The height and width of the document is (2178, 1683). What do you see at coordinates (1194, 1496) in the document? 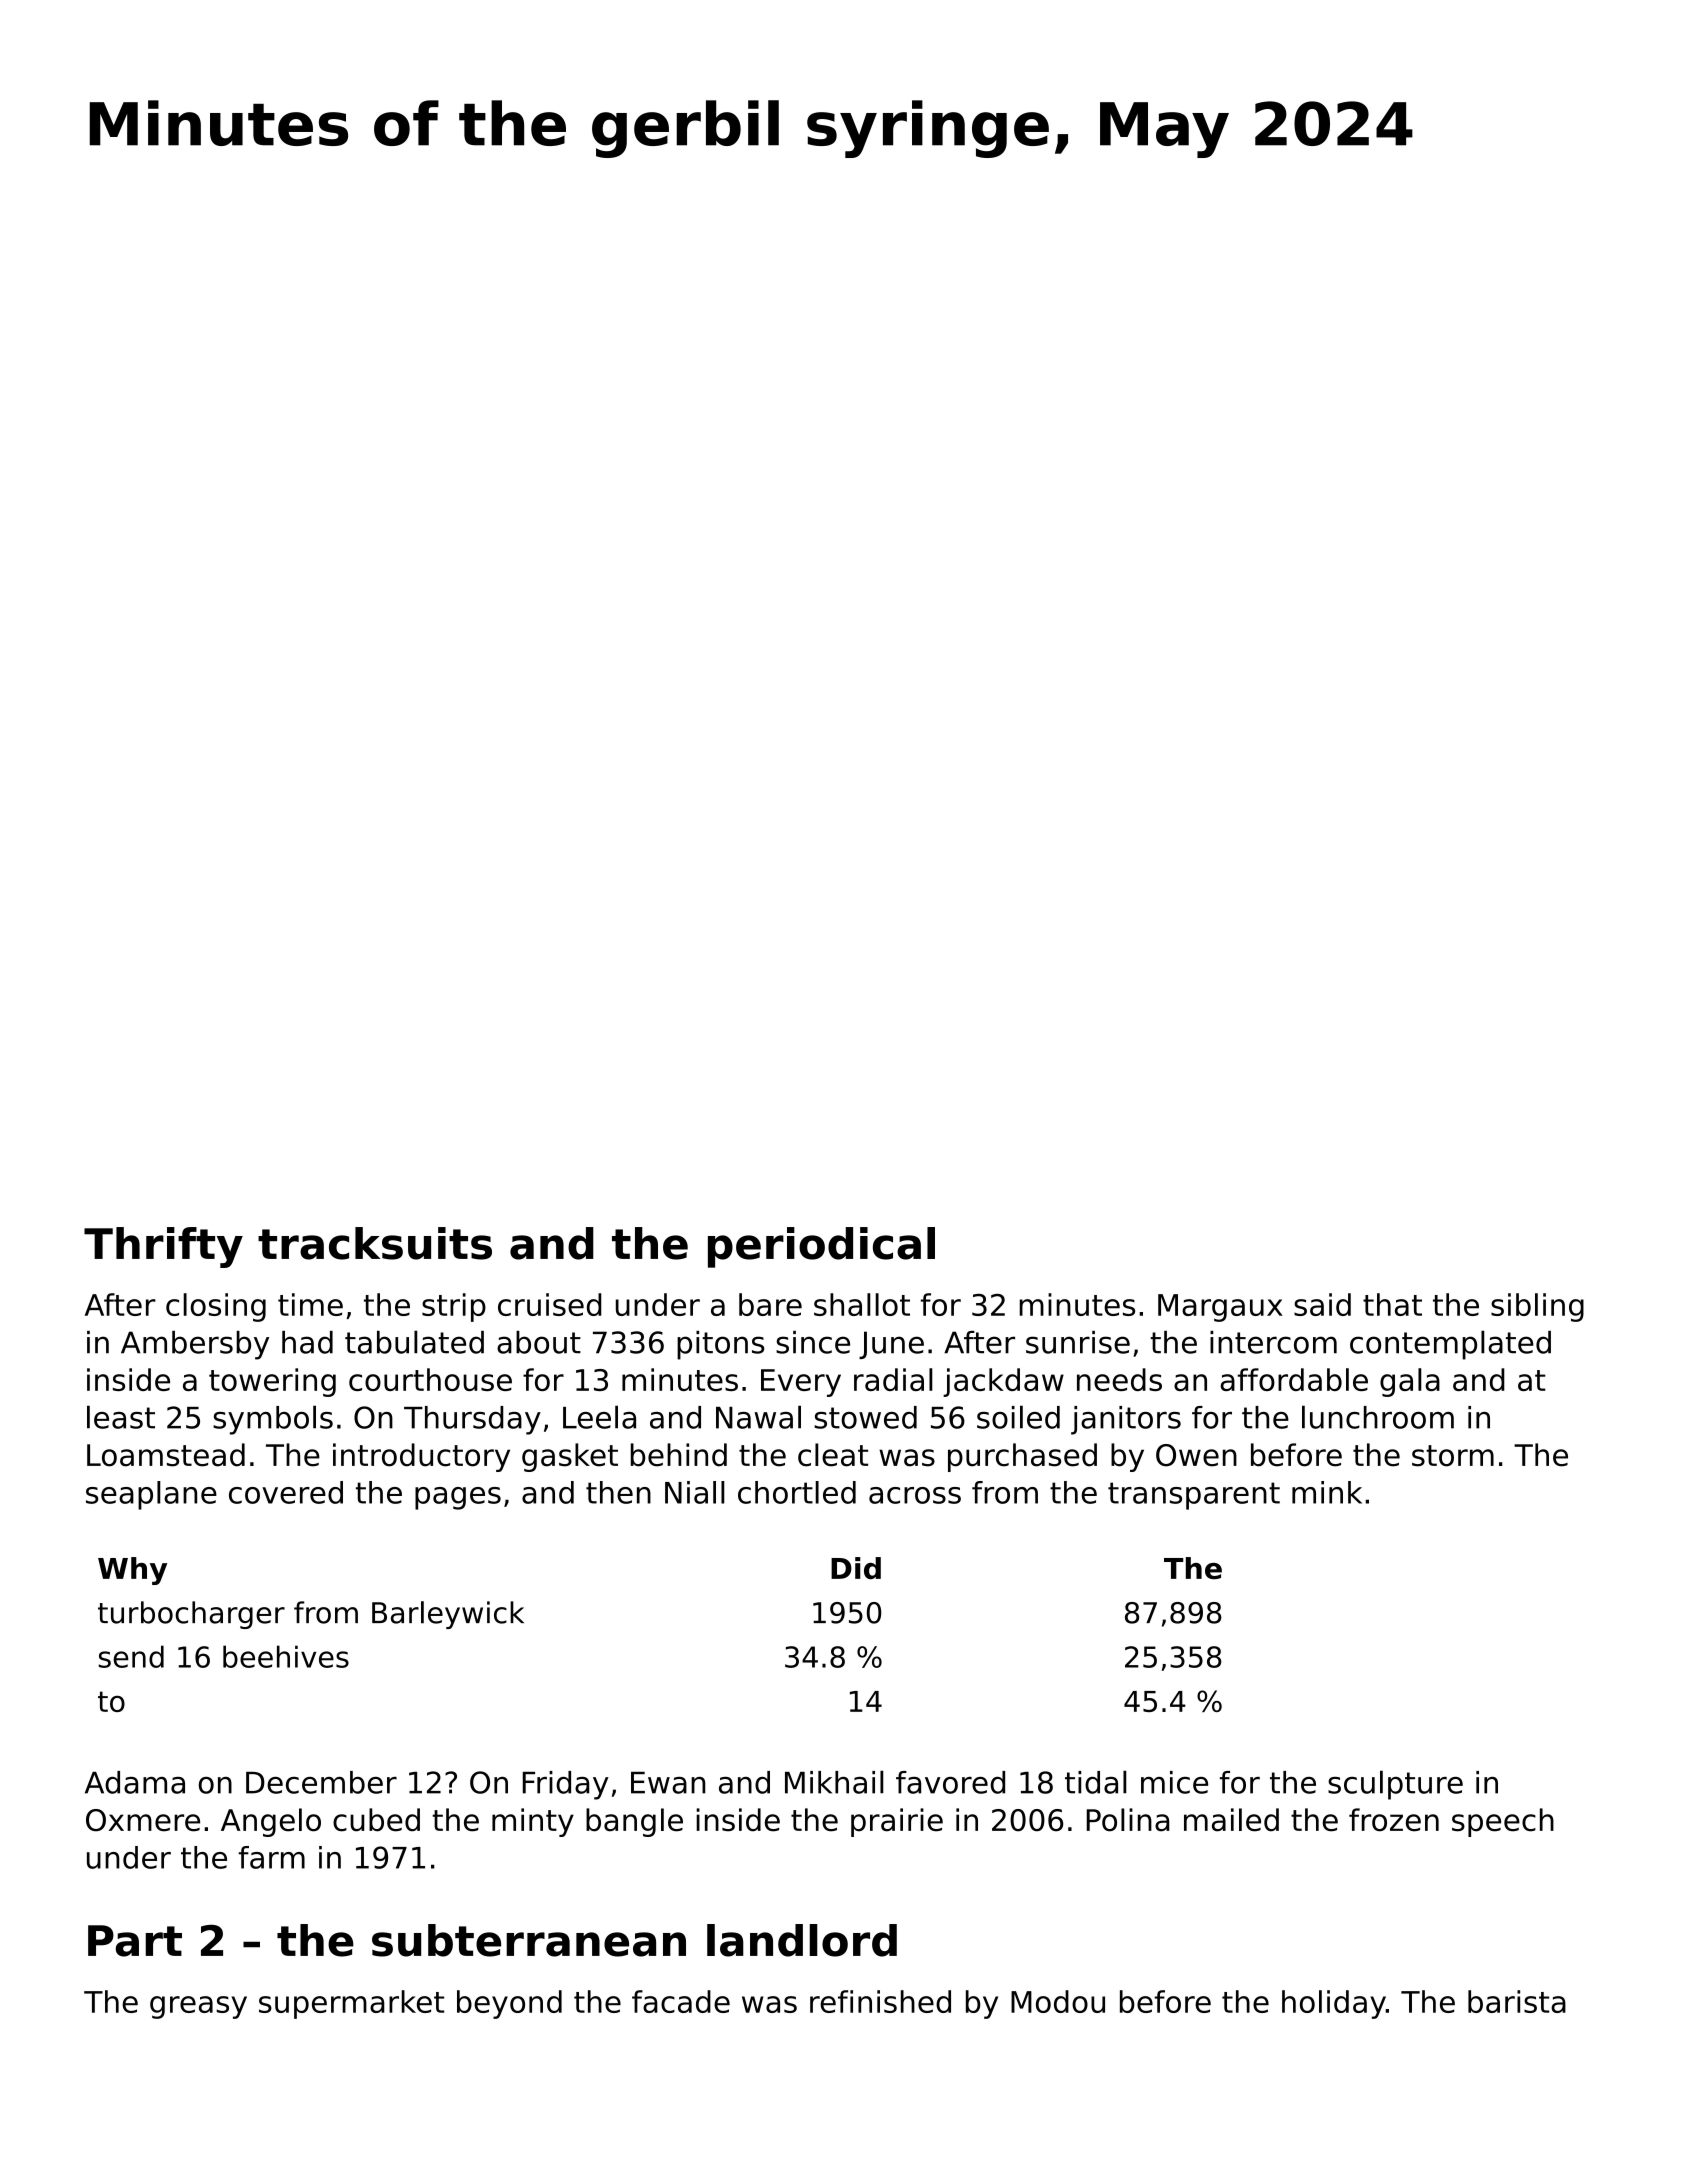
I see `transparent` at bounding box center [1194, 1496].
